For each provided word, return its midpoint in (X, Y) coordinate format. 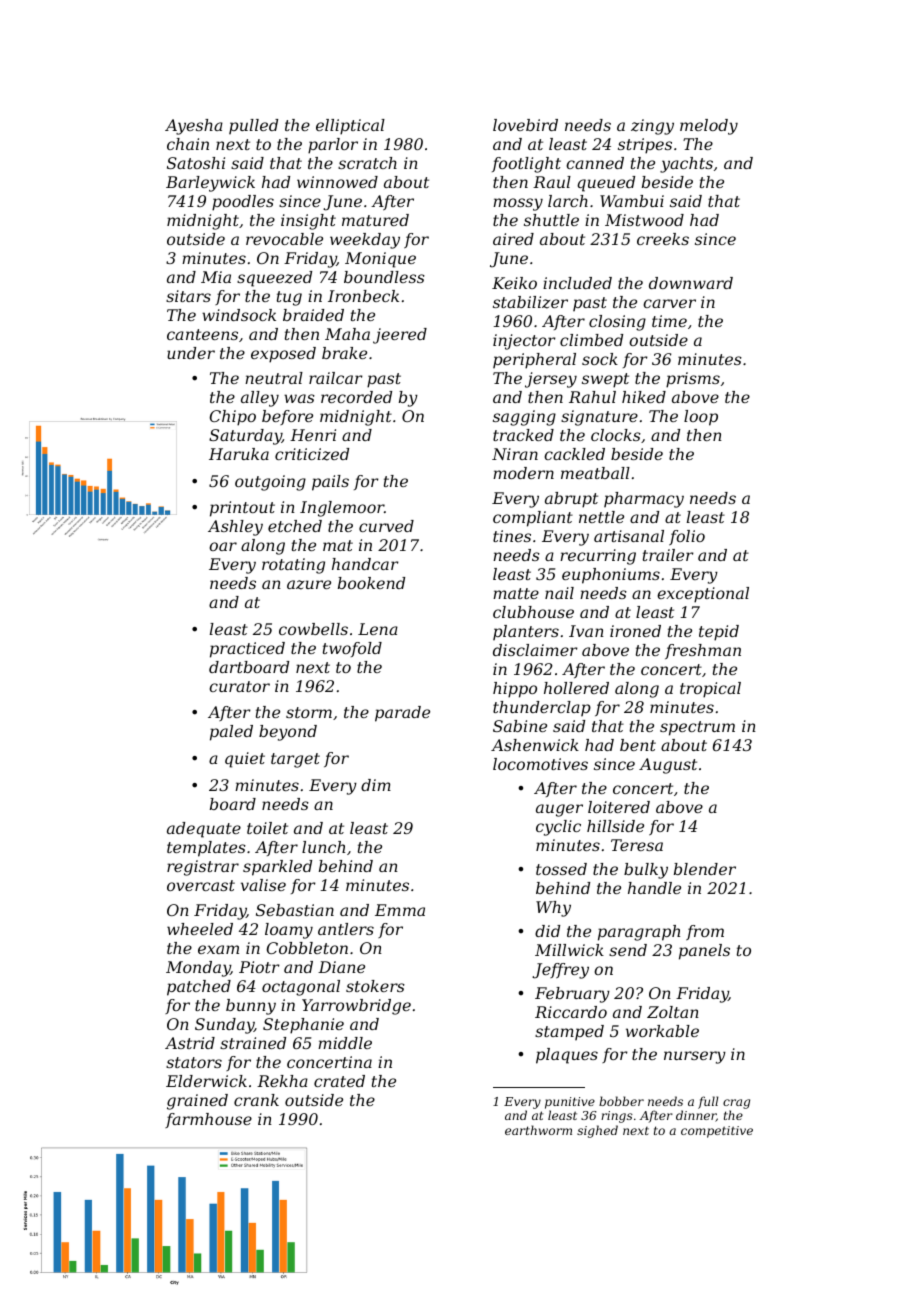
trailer (668, 555)
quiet (245, 760)
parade (402, 714)
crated (339, 1081)
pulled (253, 127)
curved (386, 526)
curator (239, 686)
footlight (526, 165)
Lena (378, 629)
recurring (598, 557)
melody (709, 127)
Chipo (233, 418)
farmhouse (208, 1120)
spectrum (697, 728)
